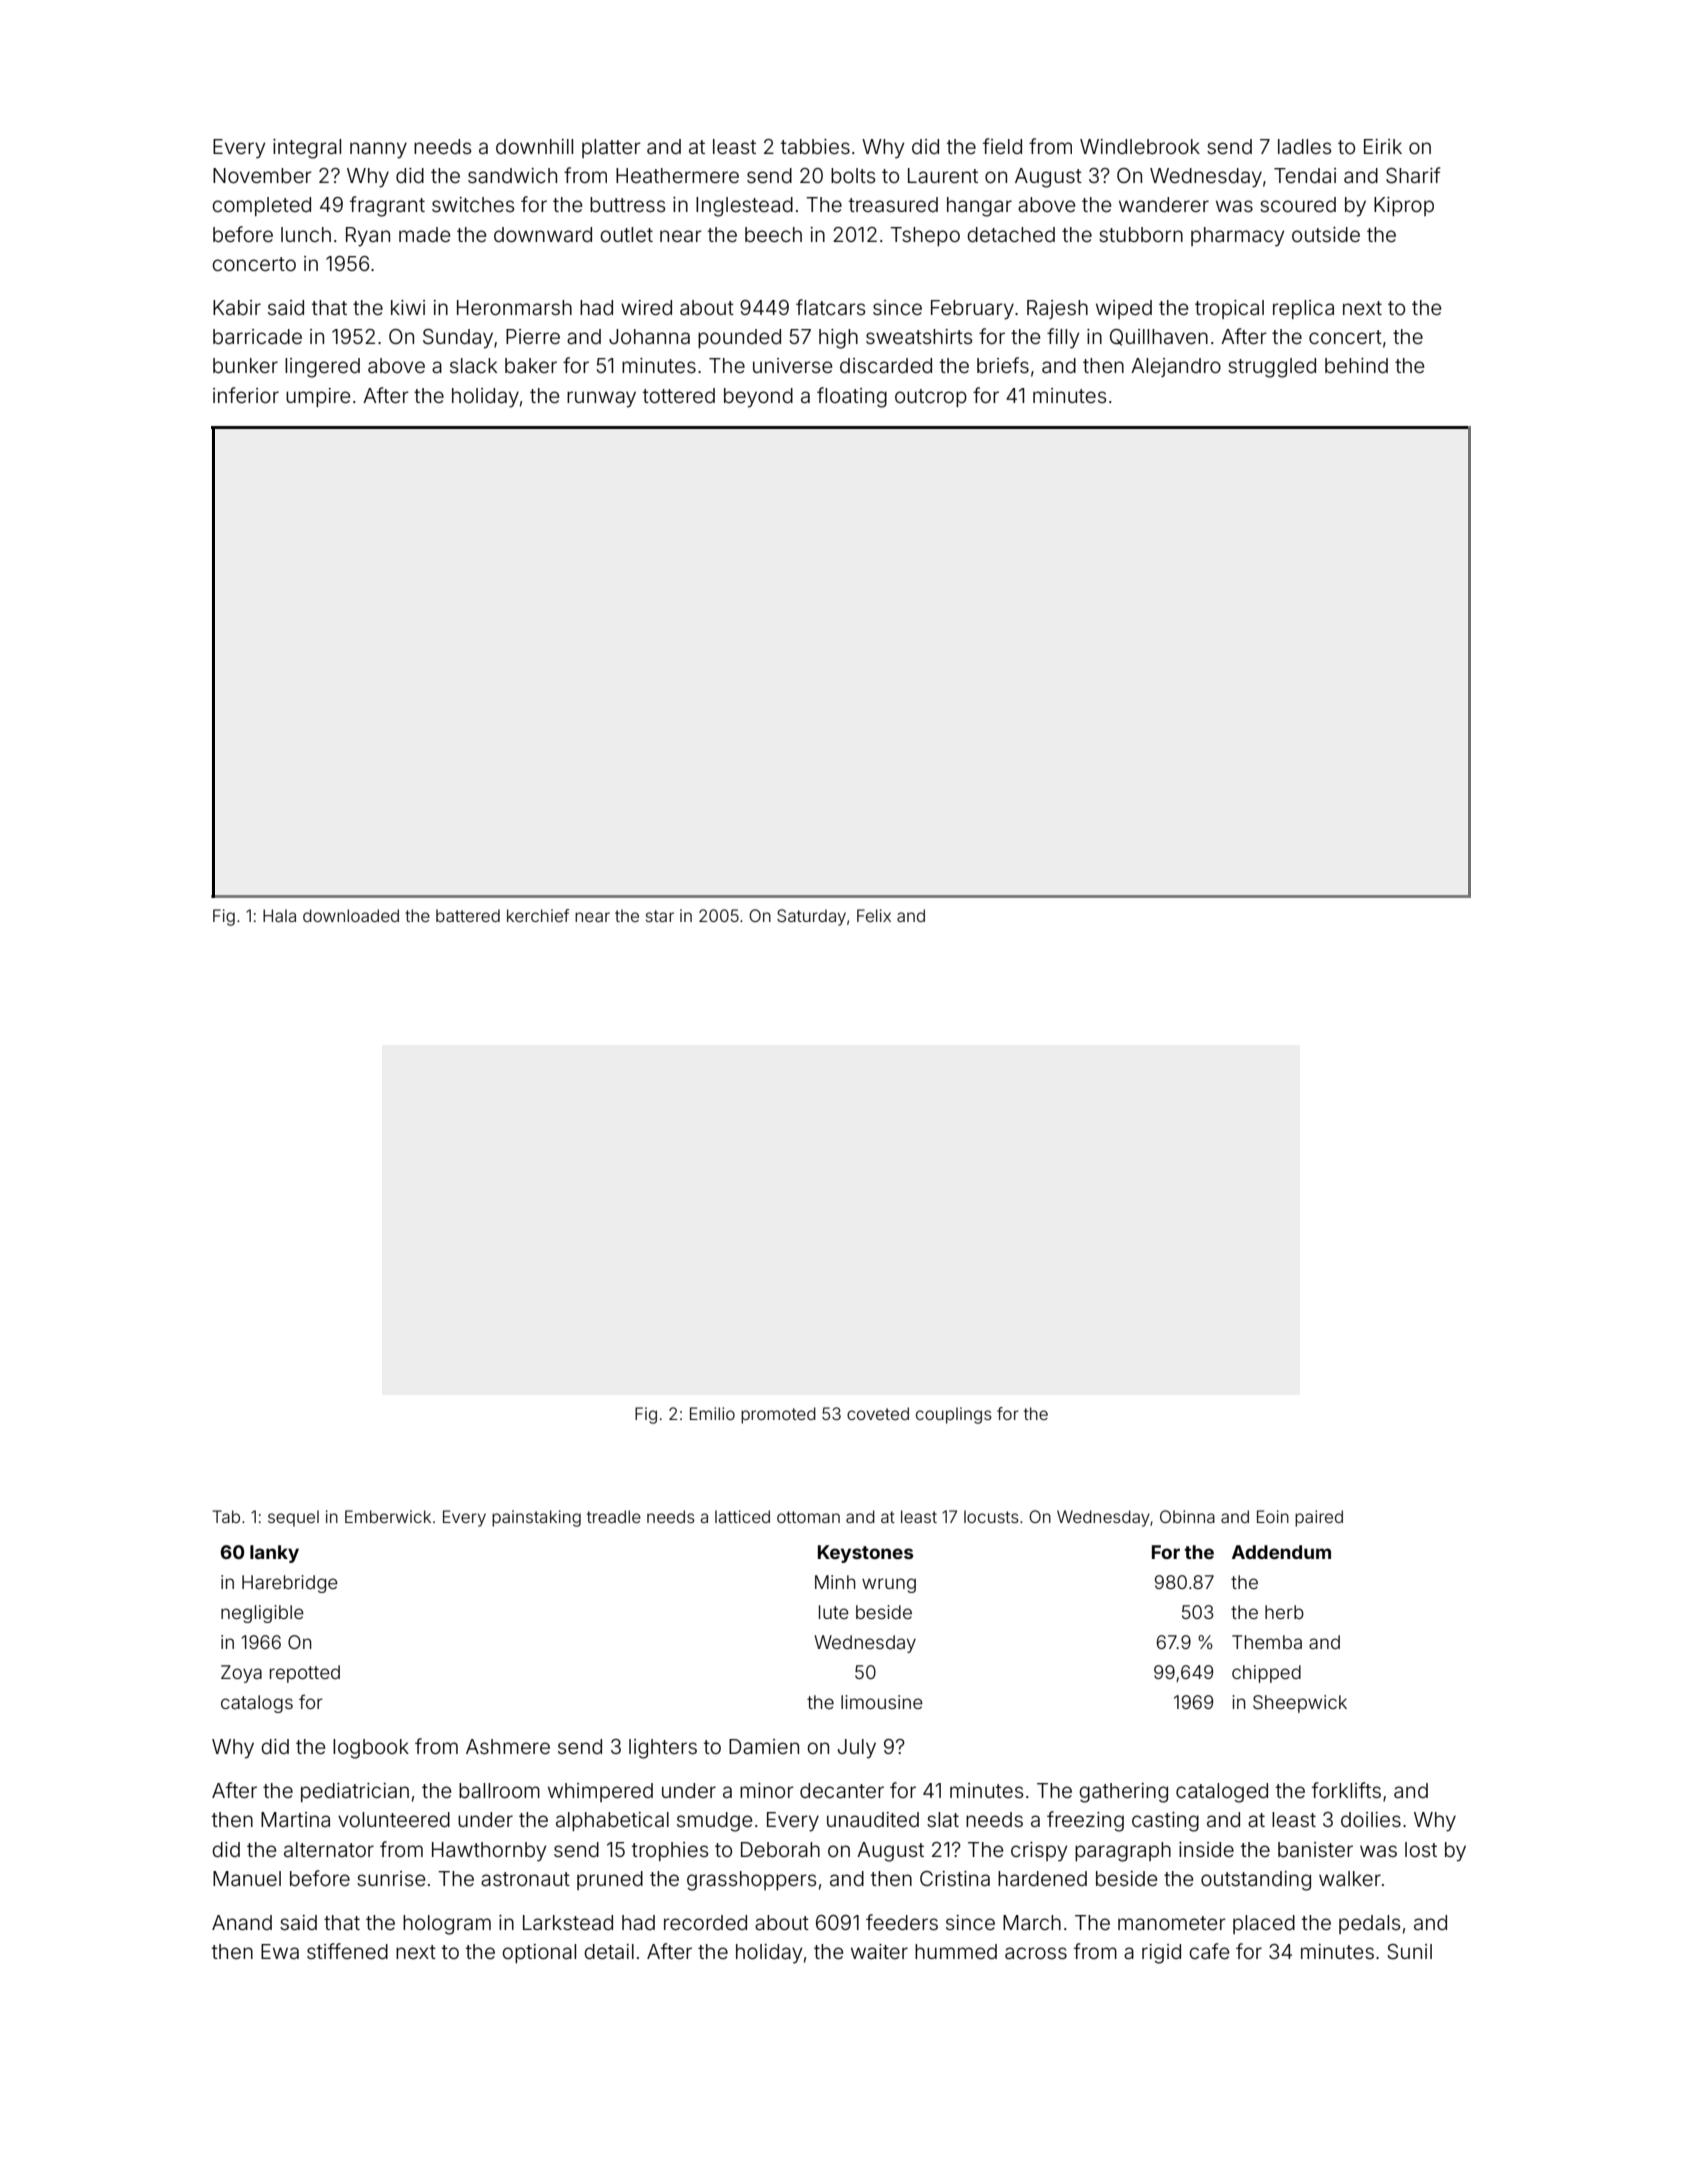  I want to click on logbook, so click(371, 1749).
